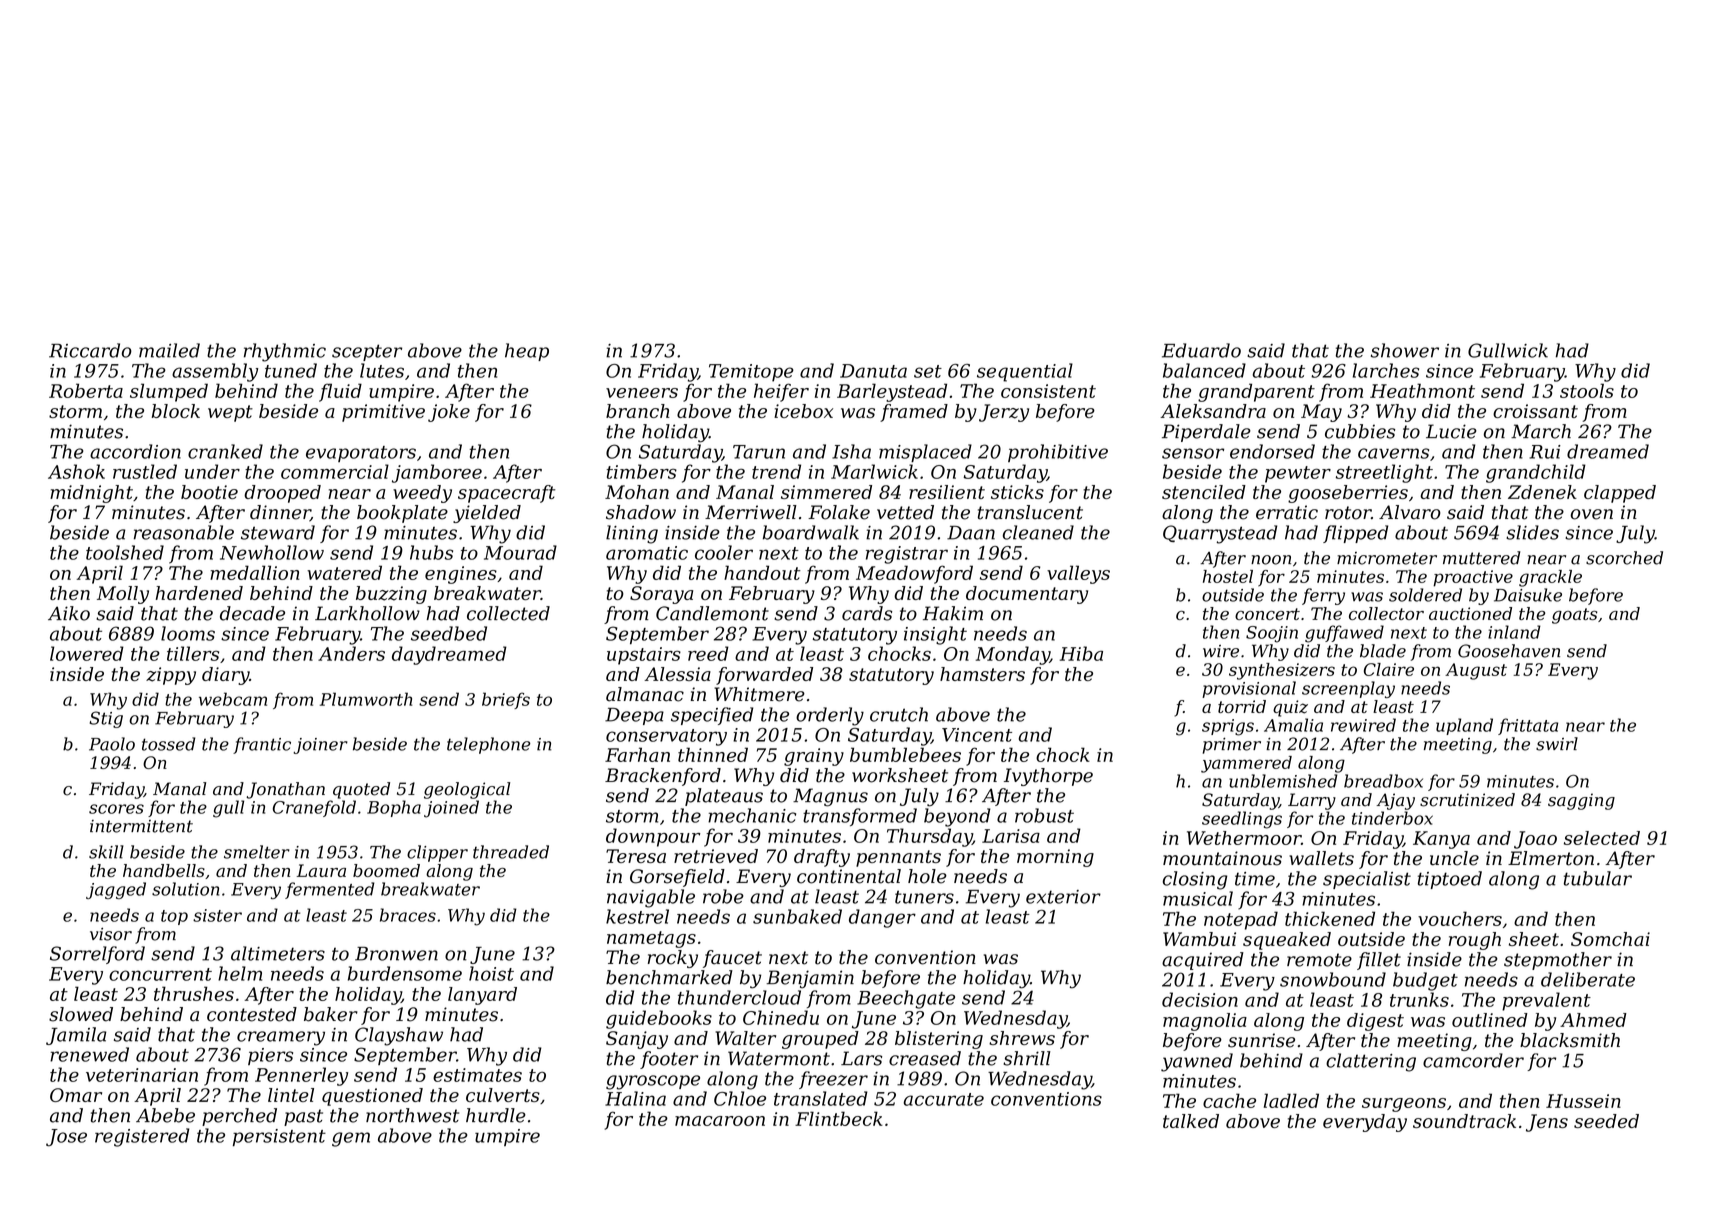 The image size is (1720, 1216). I want to click on Watermont, so click(779, 1058).
